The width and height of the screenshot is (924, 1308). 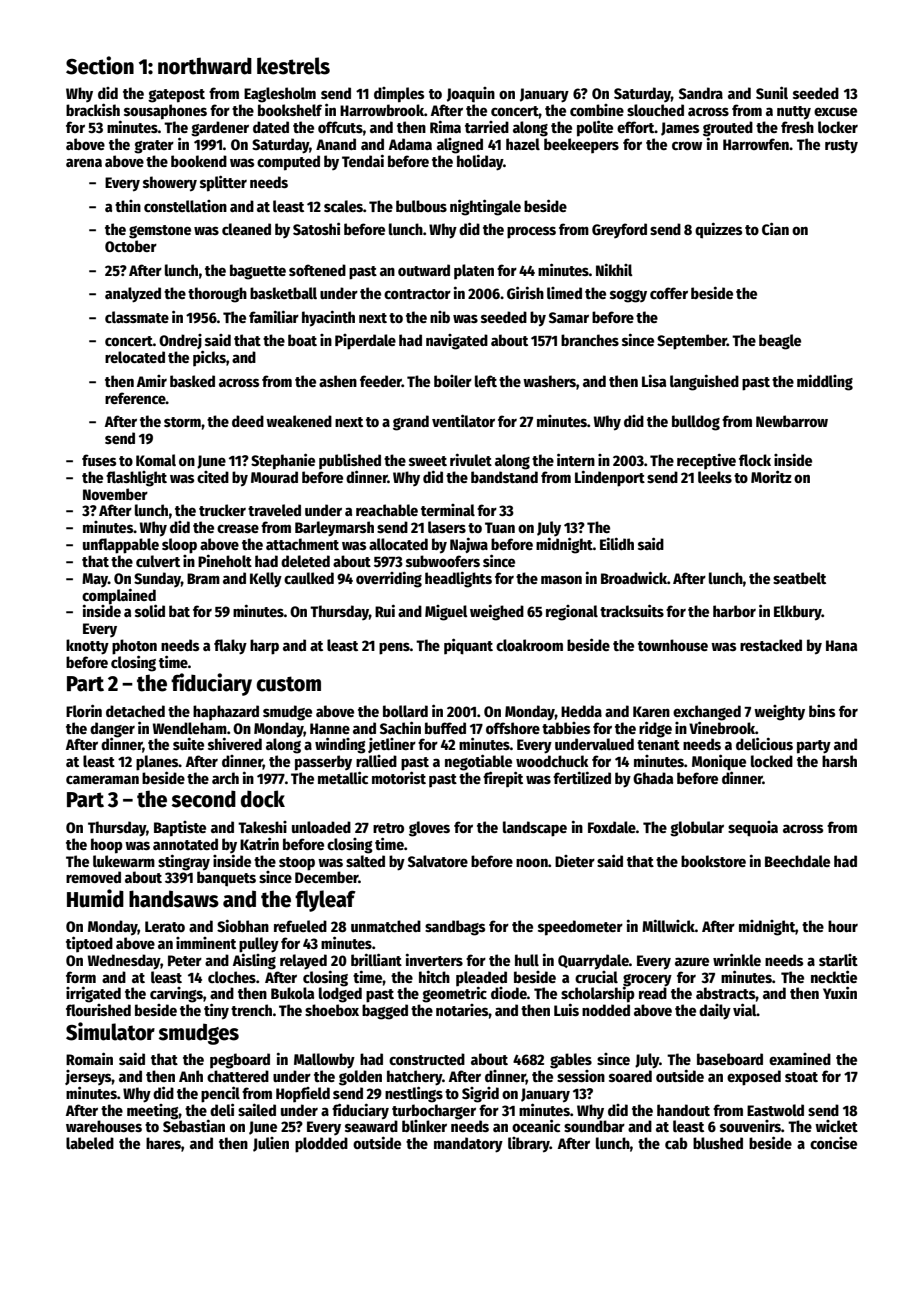 What do you see at coordinates (771, 476) in the screenshot?
I see `Moritz` at bounding box center [771, 476].
